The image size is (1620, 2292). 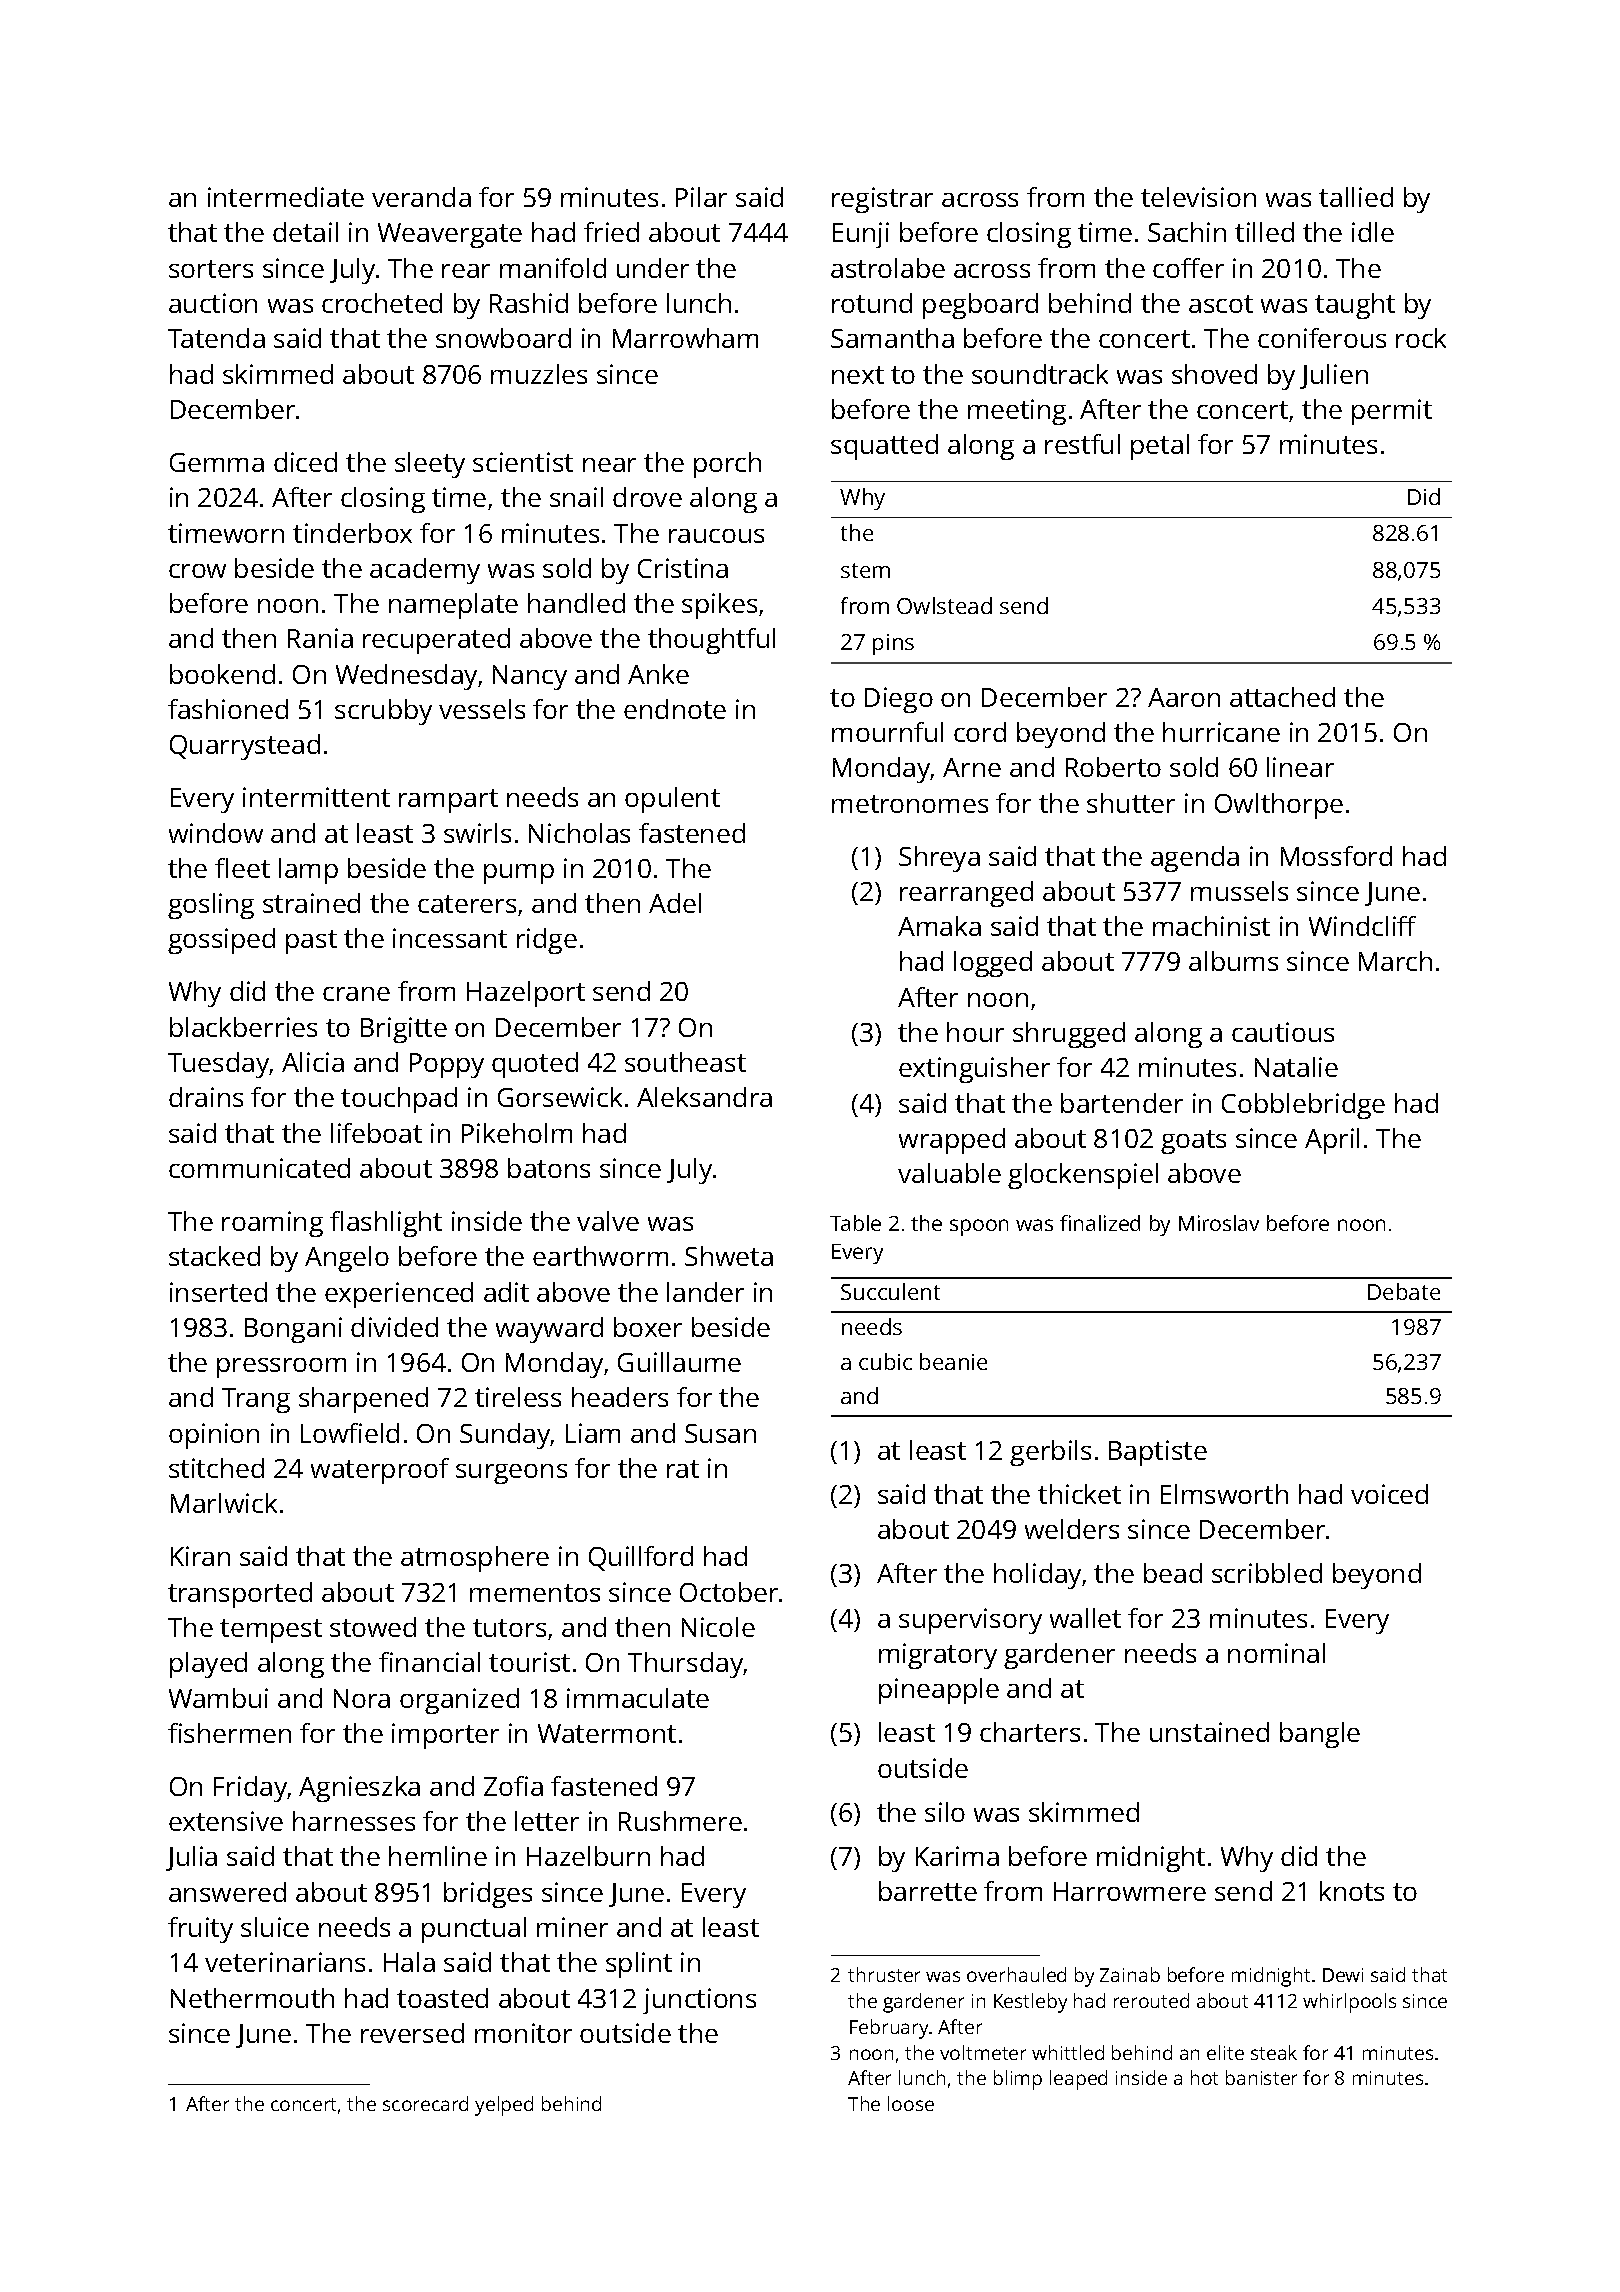 What do you see at coordinates (704, 1097) in the screenshot?
I see `Aleksandra` at bounding box center [704, 1097].
